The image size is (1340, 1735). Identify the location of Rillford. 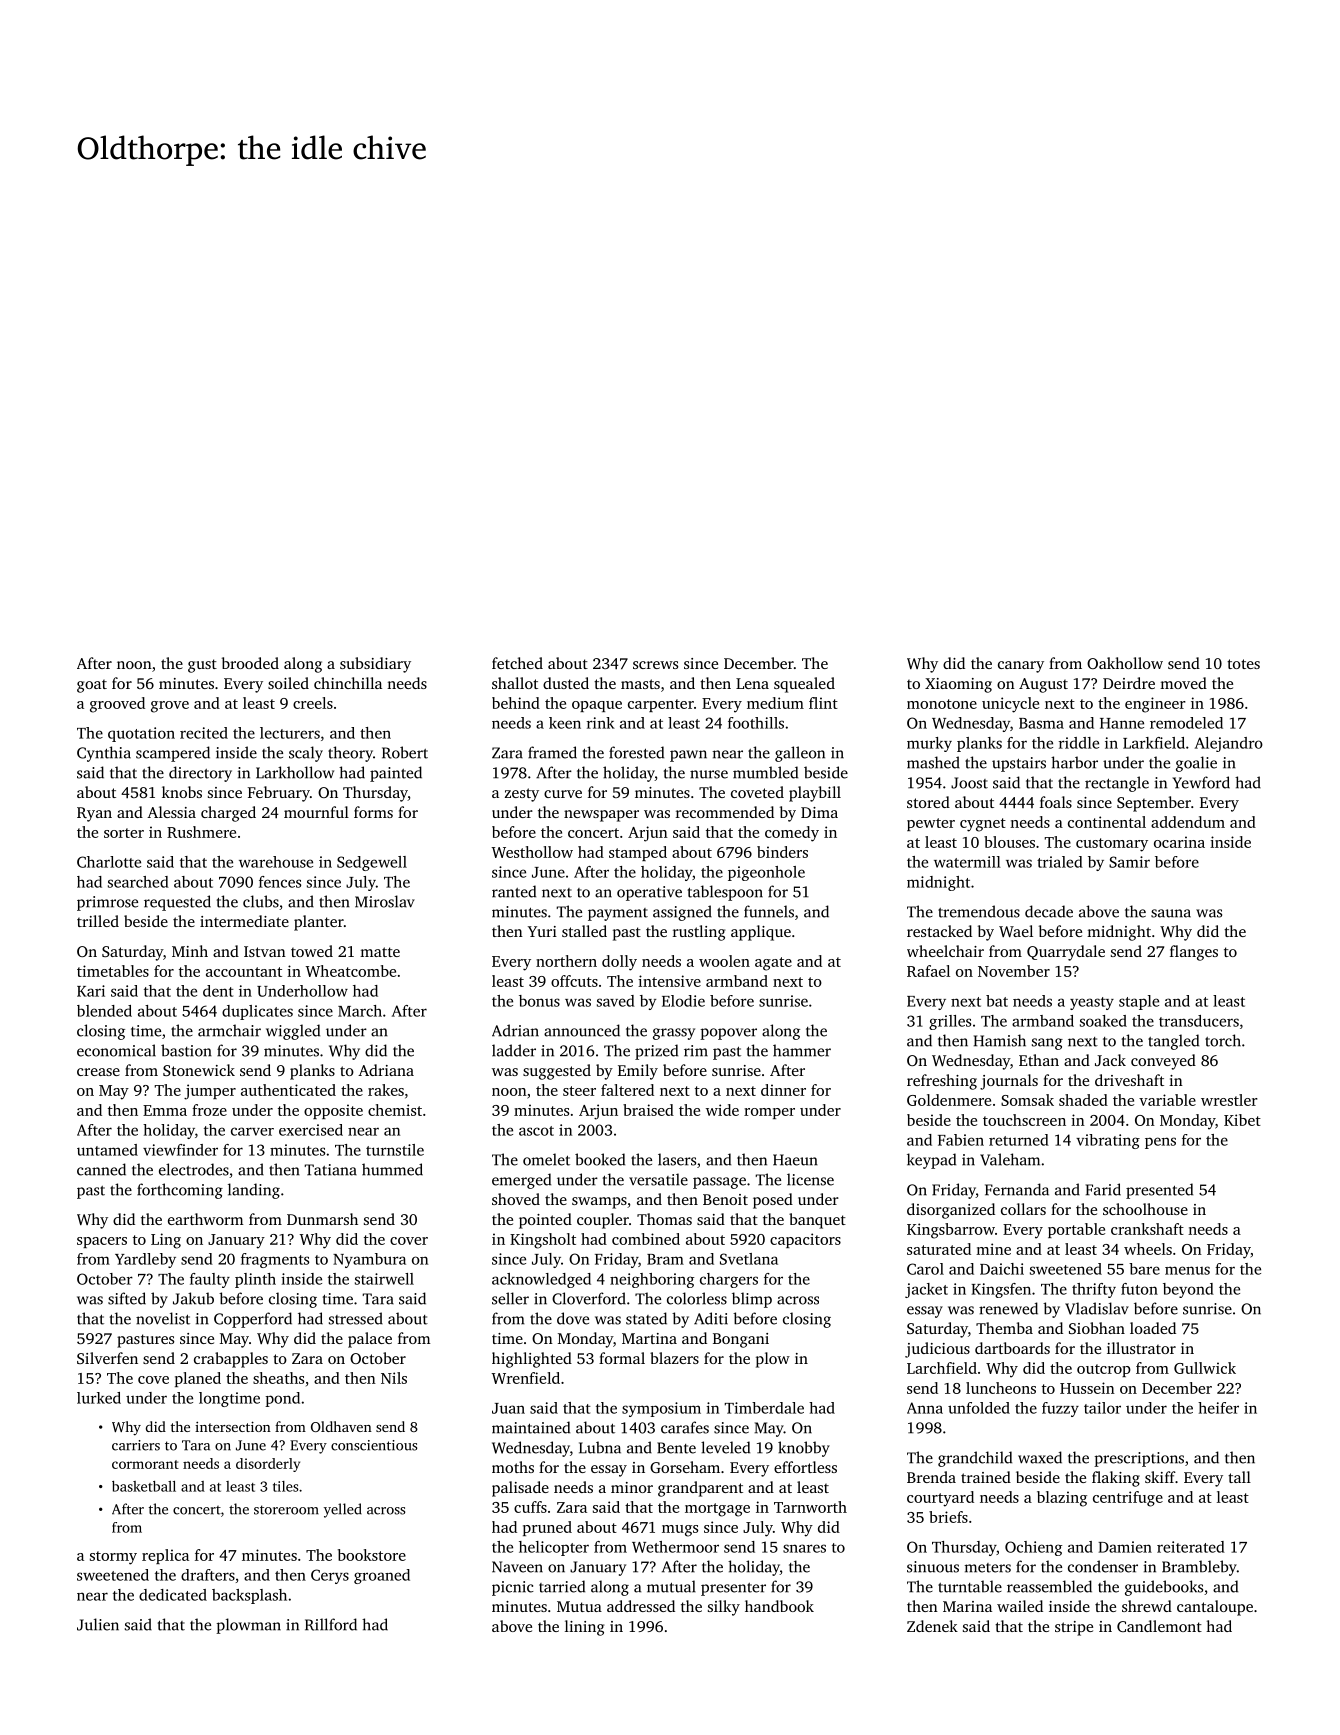
(331, 1624).
